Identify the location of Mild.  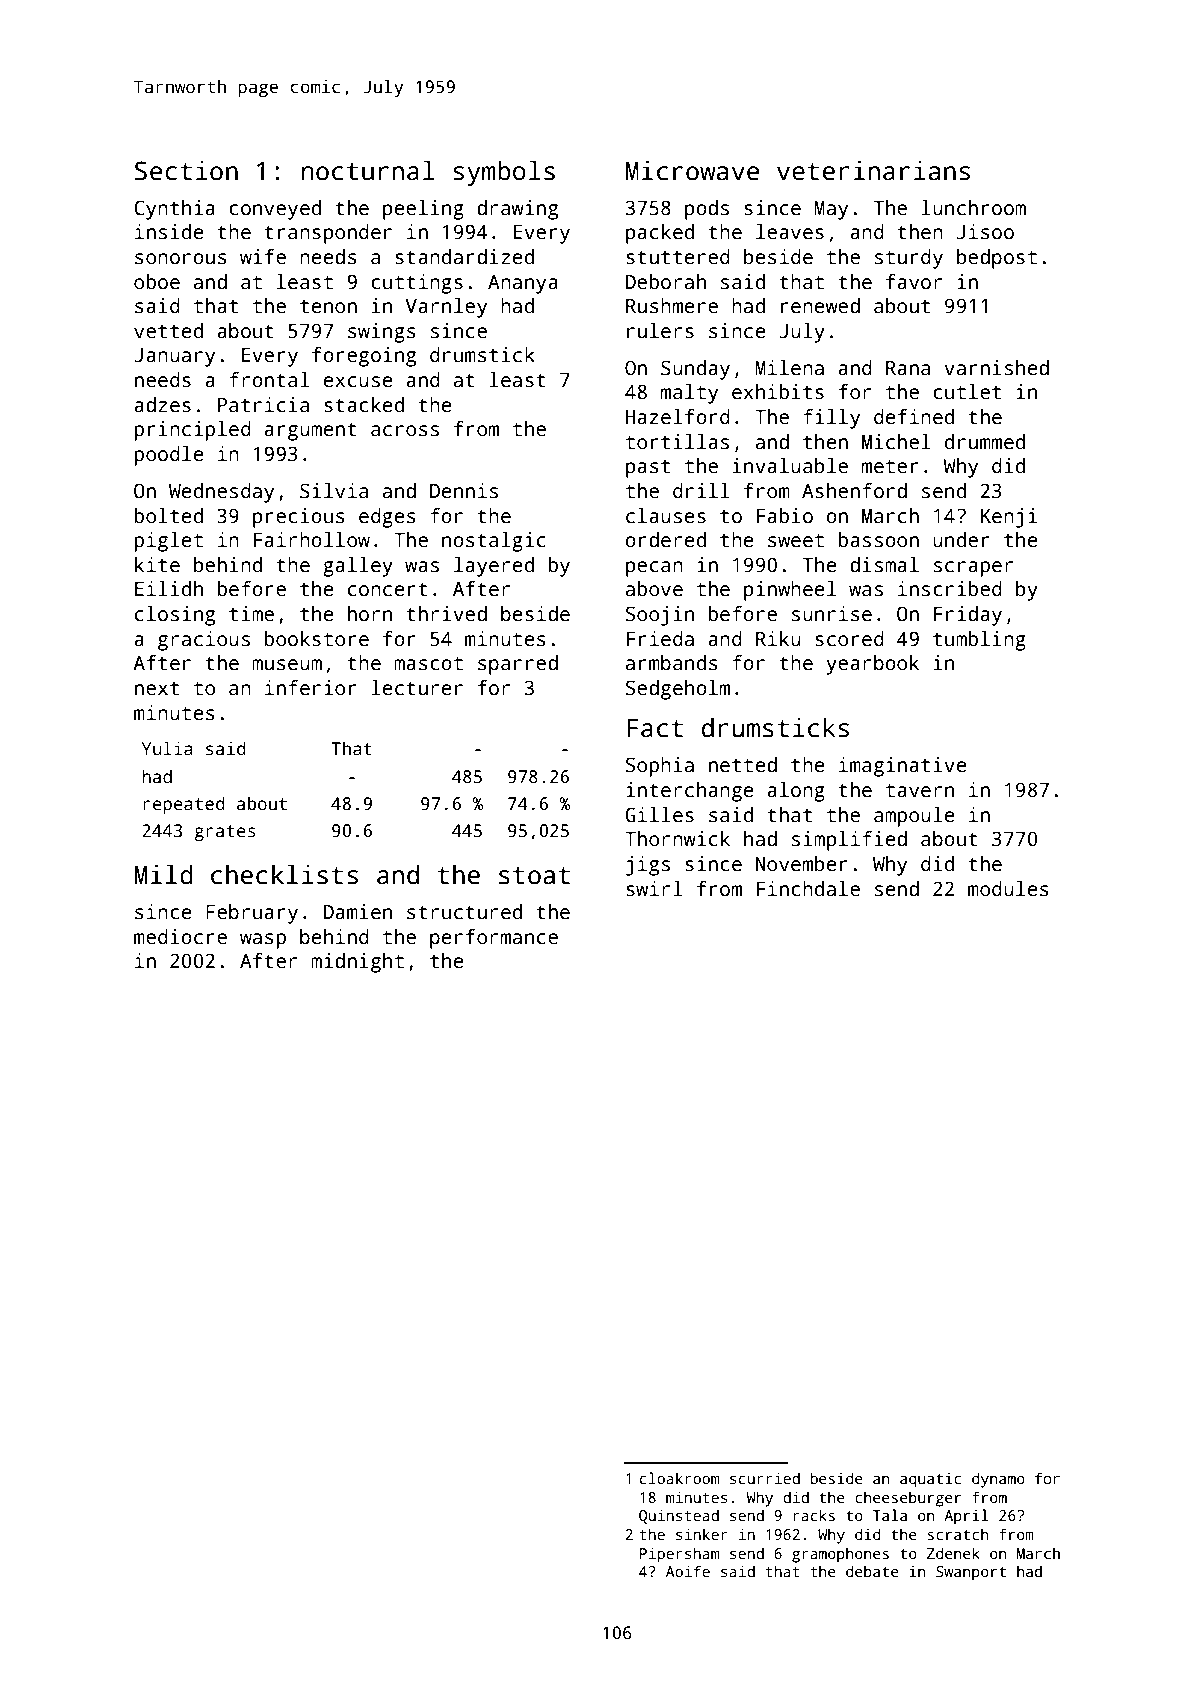
(163, 874).
